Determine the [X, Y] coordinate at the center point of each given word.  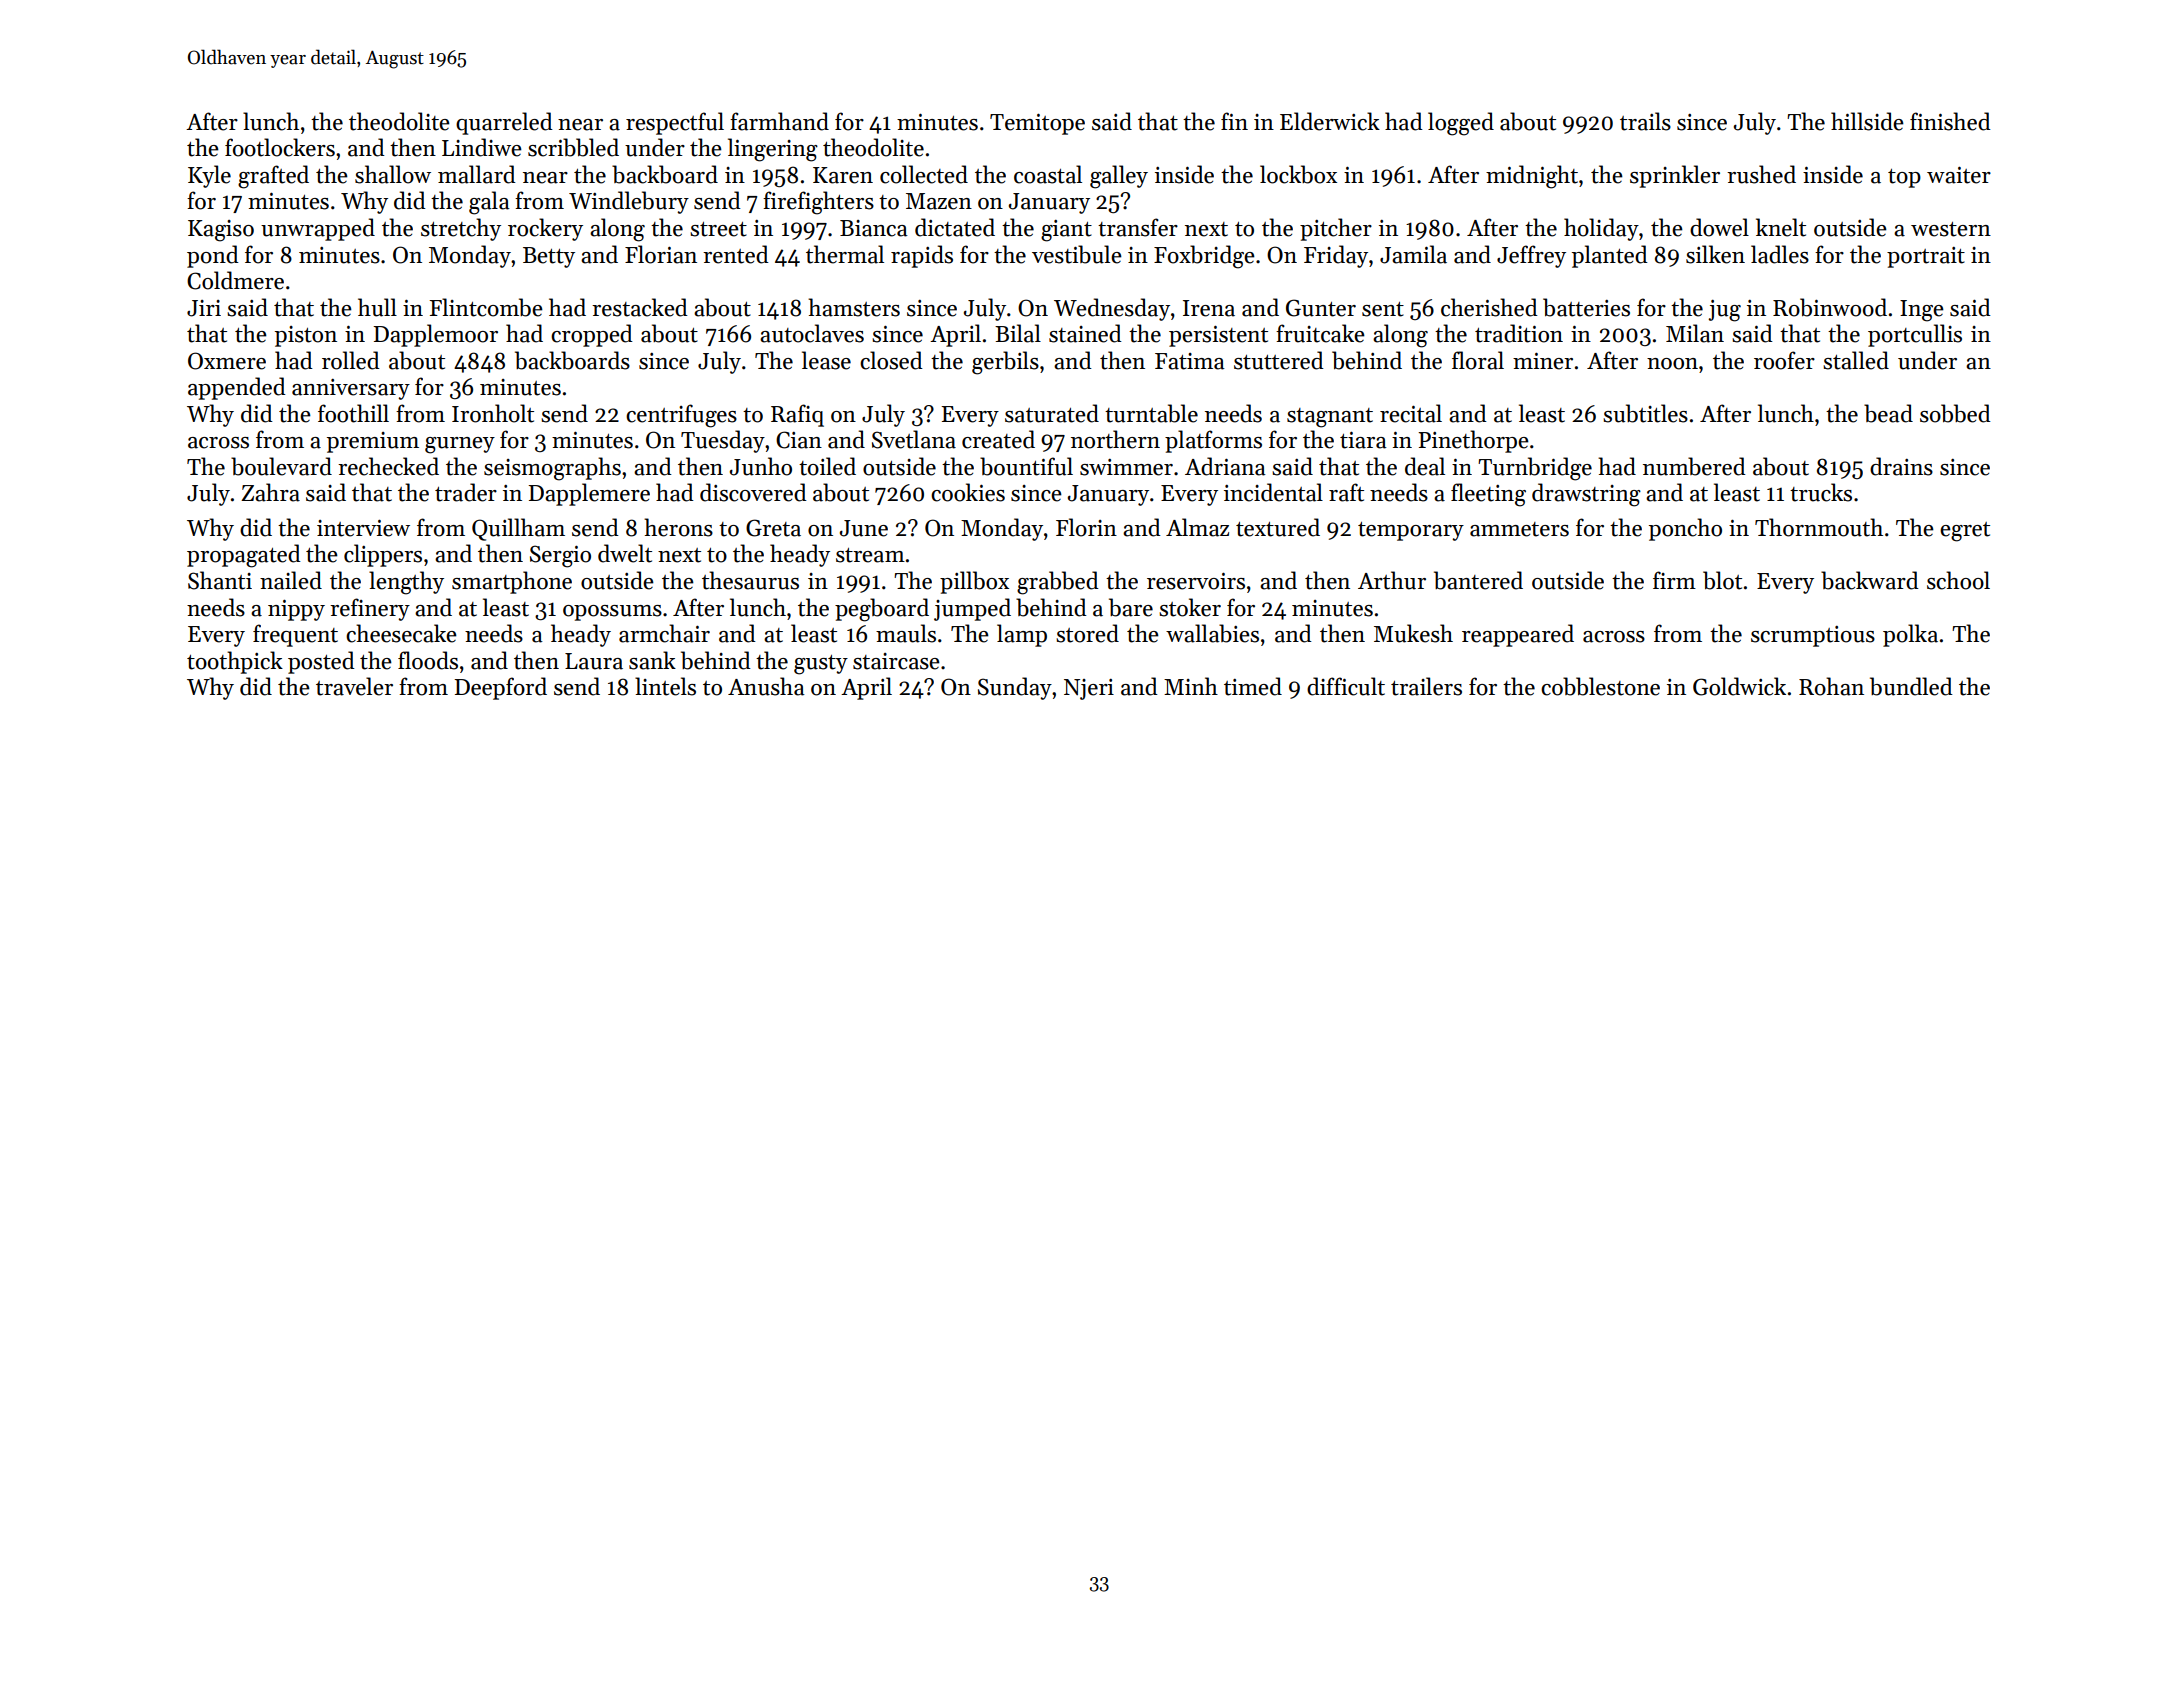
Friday [1336, 256]
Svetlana [914, 439]
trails [1645, 121]
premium [373, 442]
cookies [968, 492]
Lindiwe [482, 147]
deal [1425, 466]
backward [1870, 580]
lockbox [1298, 174]
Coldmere [235, 280]
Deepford [500, 688]
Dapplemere [589, 494]
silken [1715, 254]
